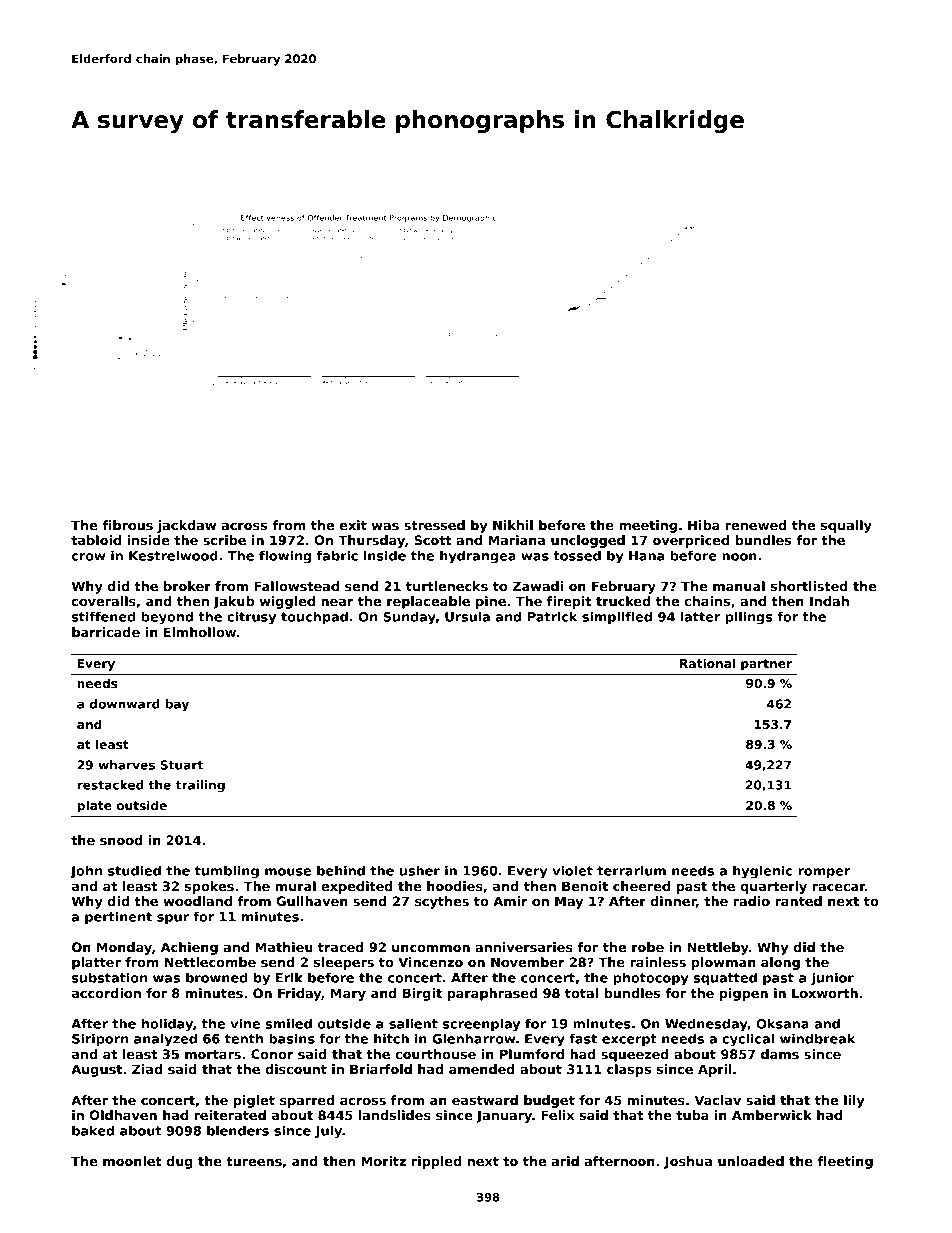 The image size is (952, 1233). I want to click on moonlet, so click(132, 1161).
